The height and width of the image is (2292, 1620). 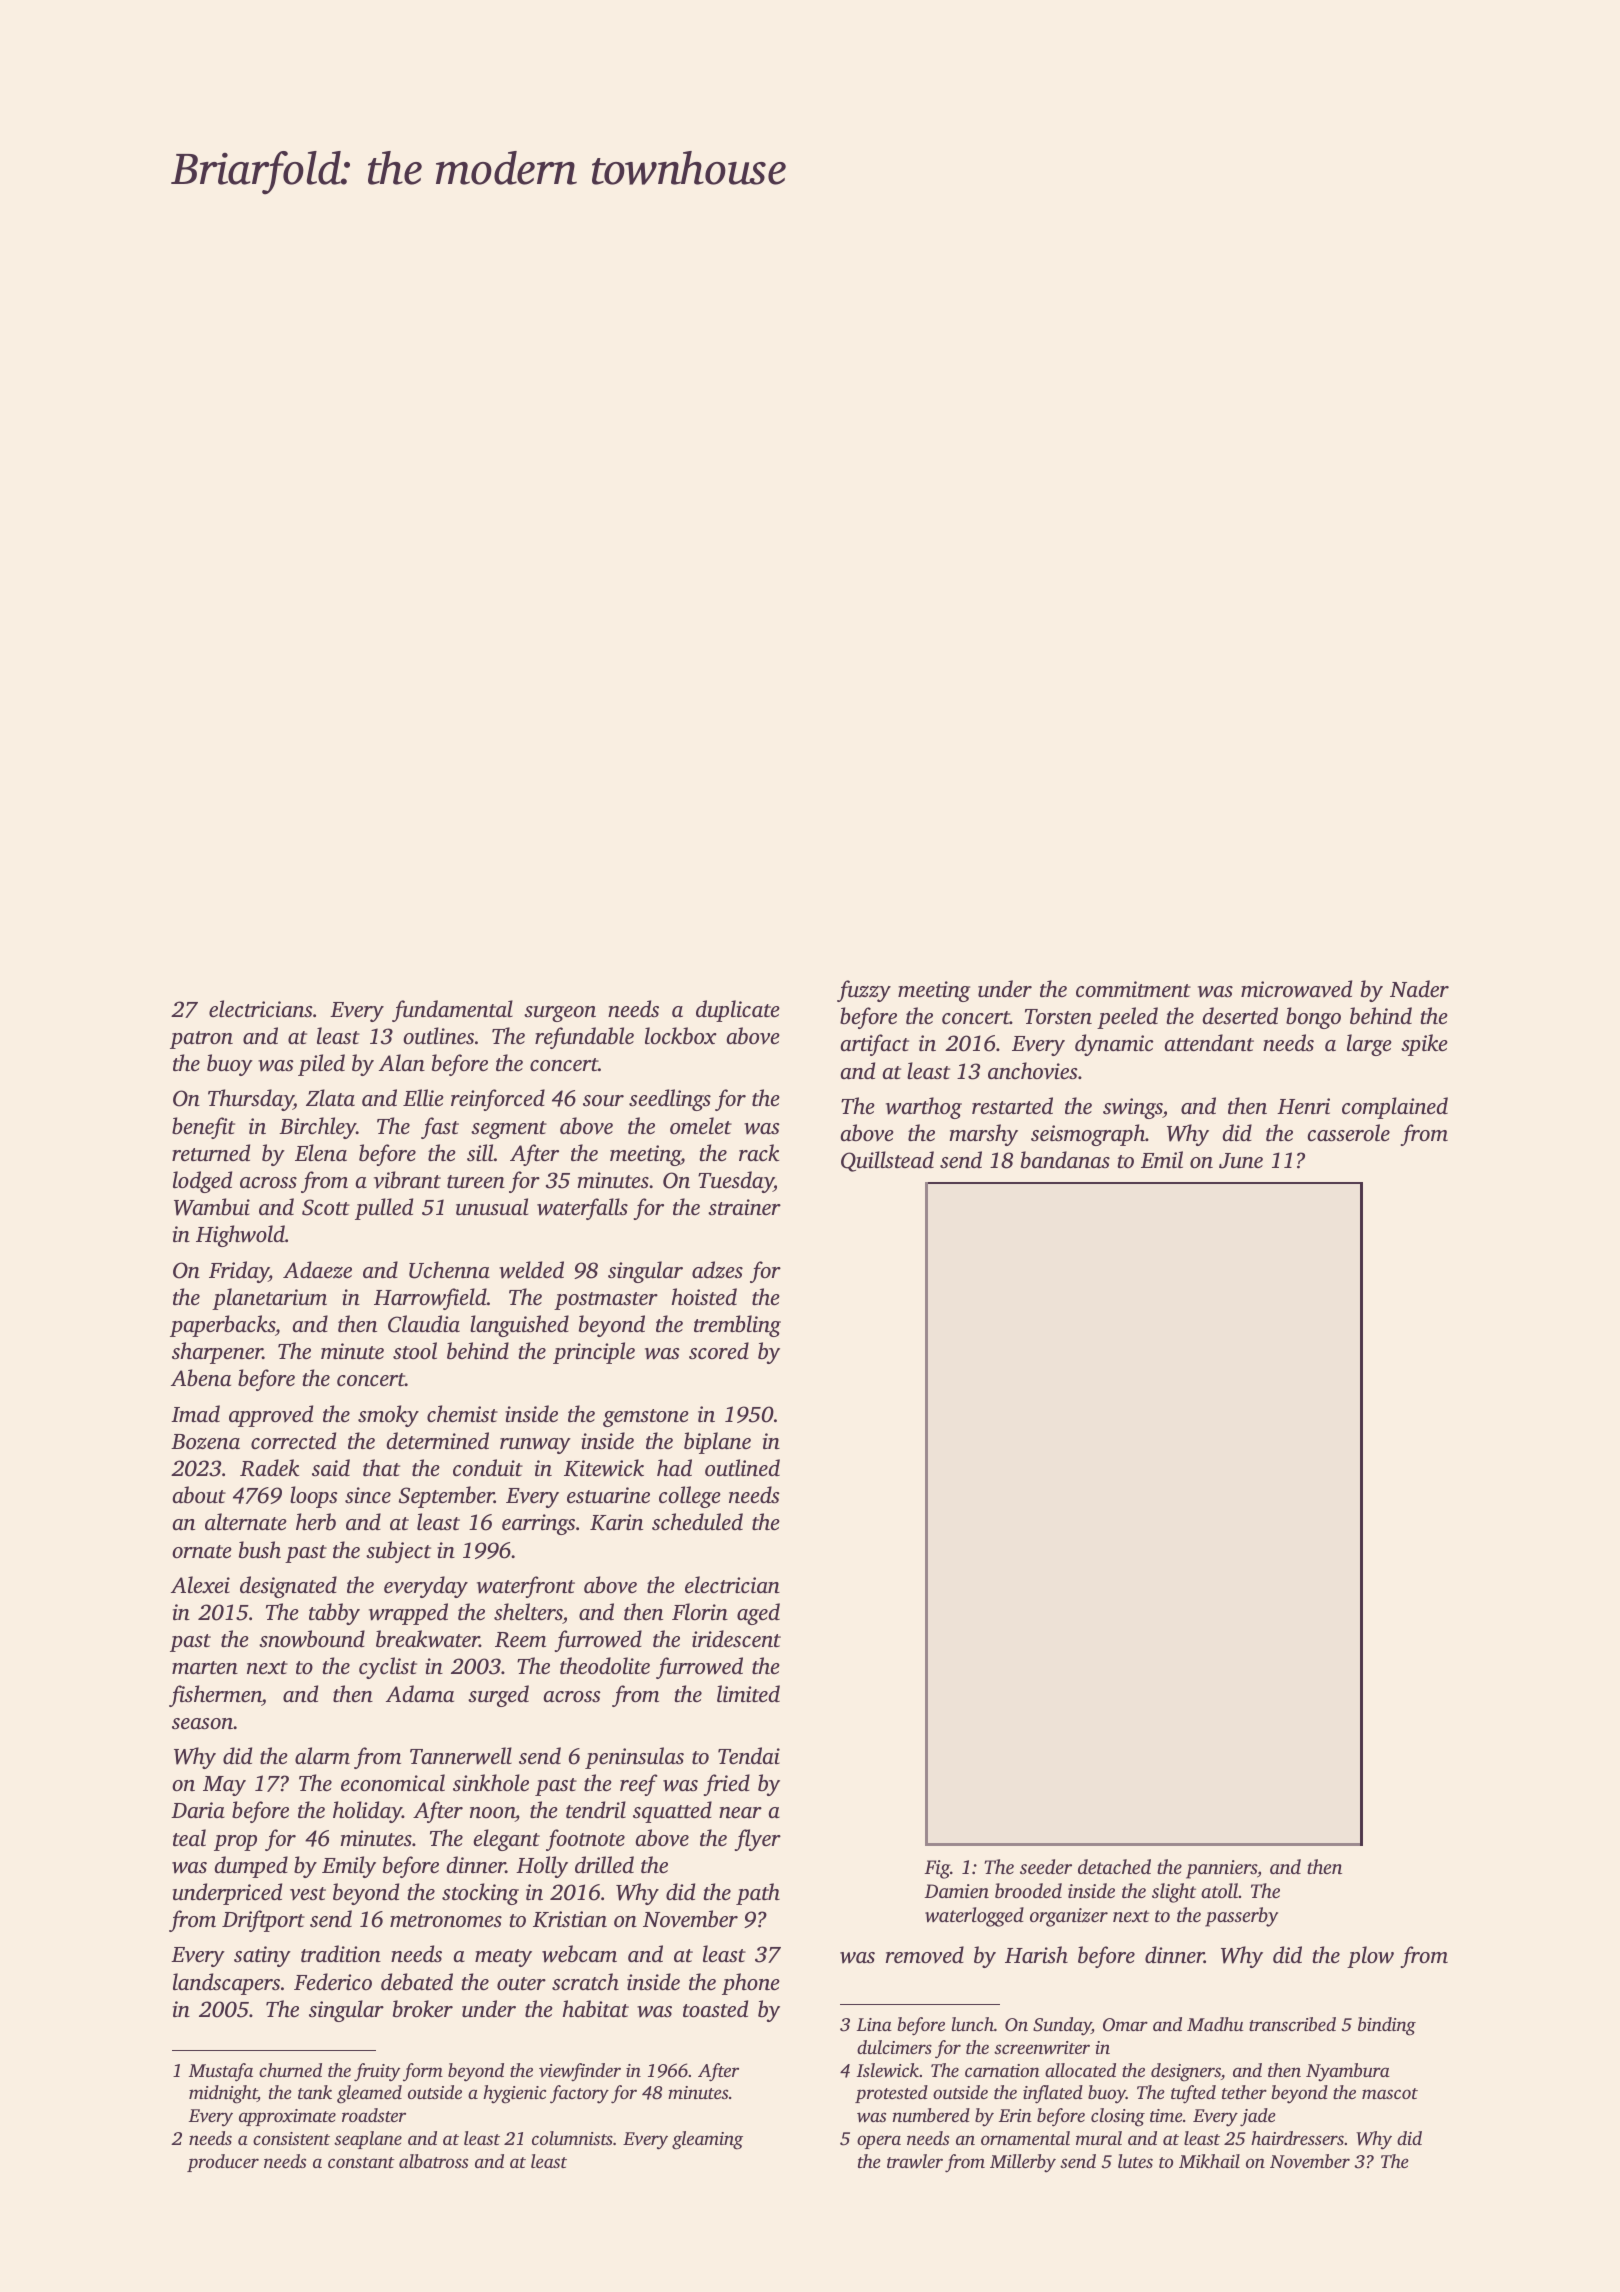 What do you see at coordinates (749, 1755) in the image?
I see `Tendai` at bounding box center [749, 1755].
